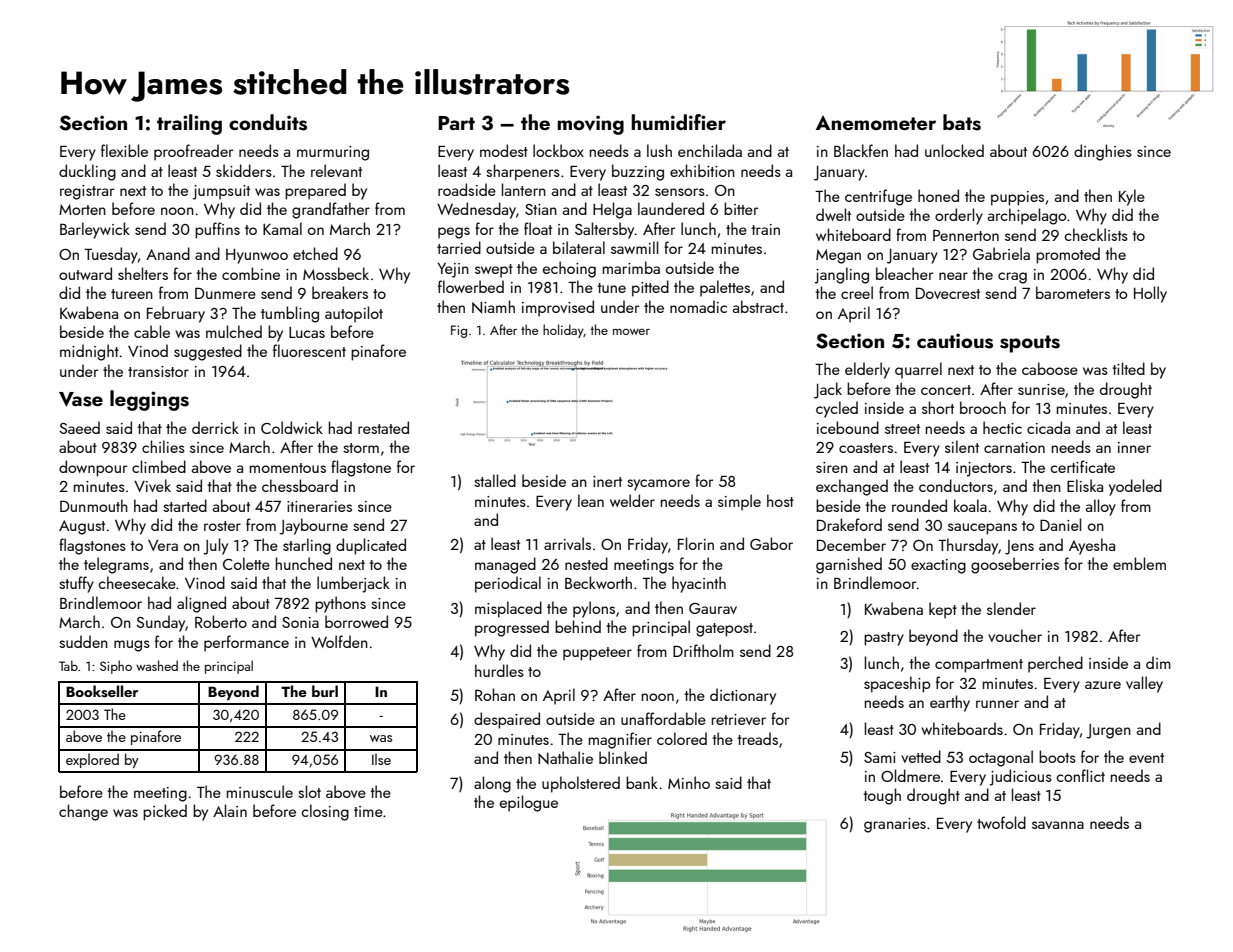 This page has width=1233, height=952. Describe the element at coordinates (268, 122) in the page. I see `conduits` at that location.
